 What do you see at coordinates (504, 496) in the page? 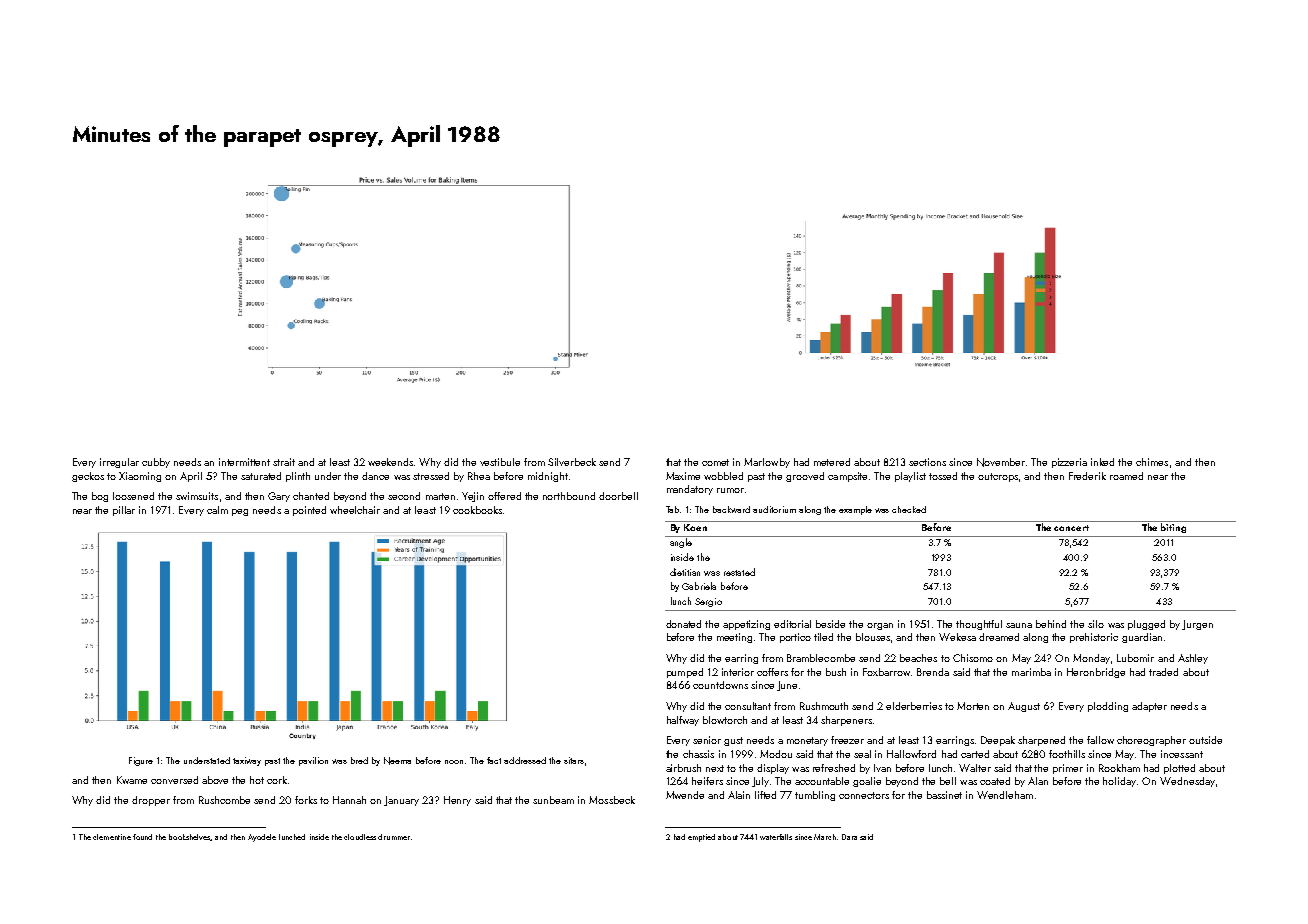
I see `offered` at bounding box center [504, 496].
